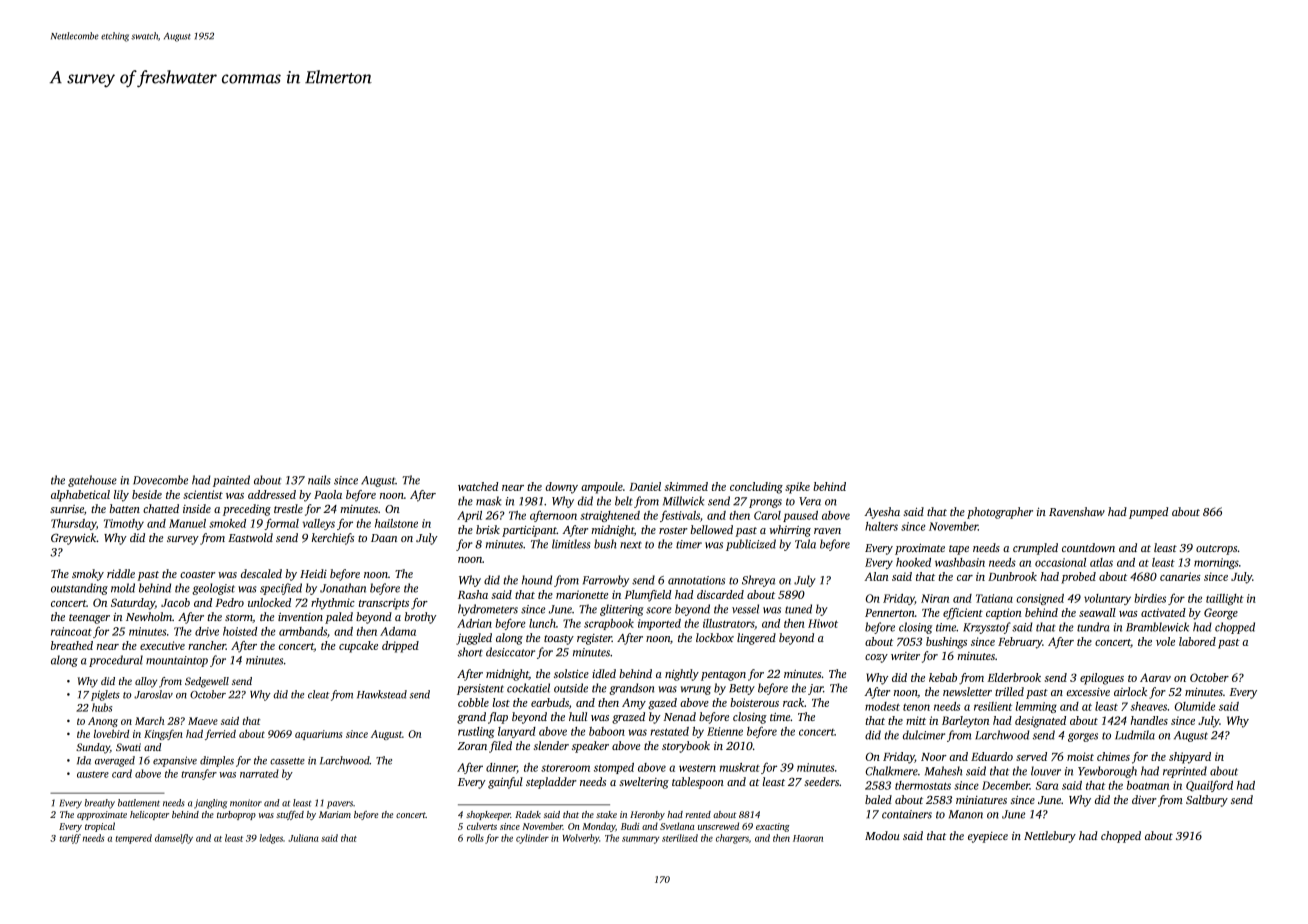 The image size is (1308, 924). Describe the element at coordinates (686, 747) in the screenshot. I see `storybook` at that location.
